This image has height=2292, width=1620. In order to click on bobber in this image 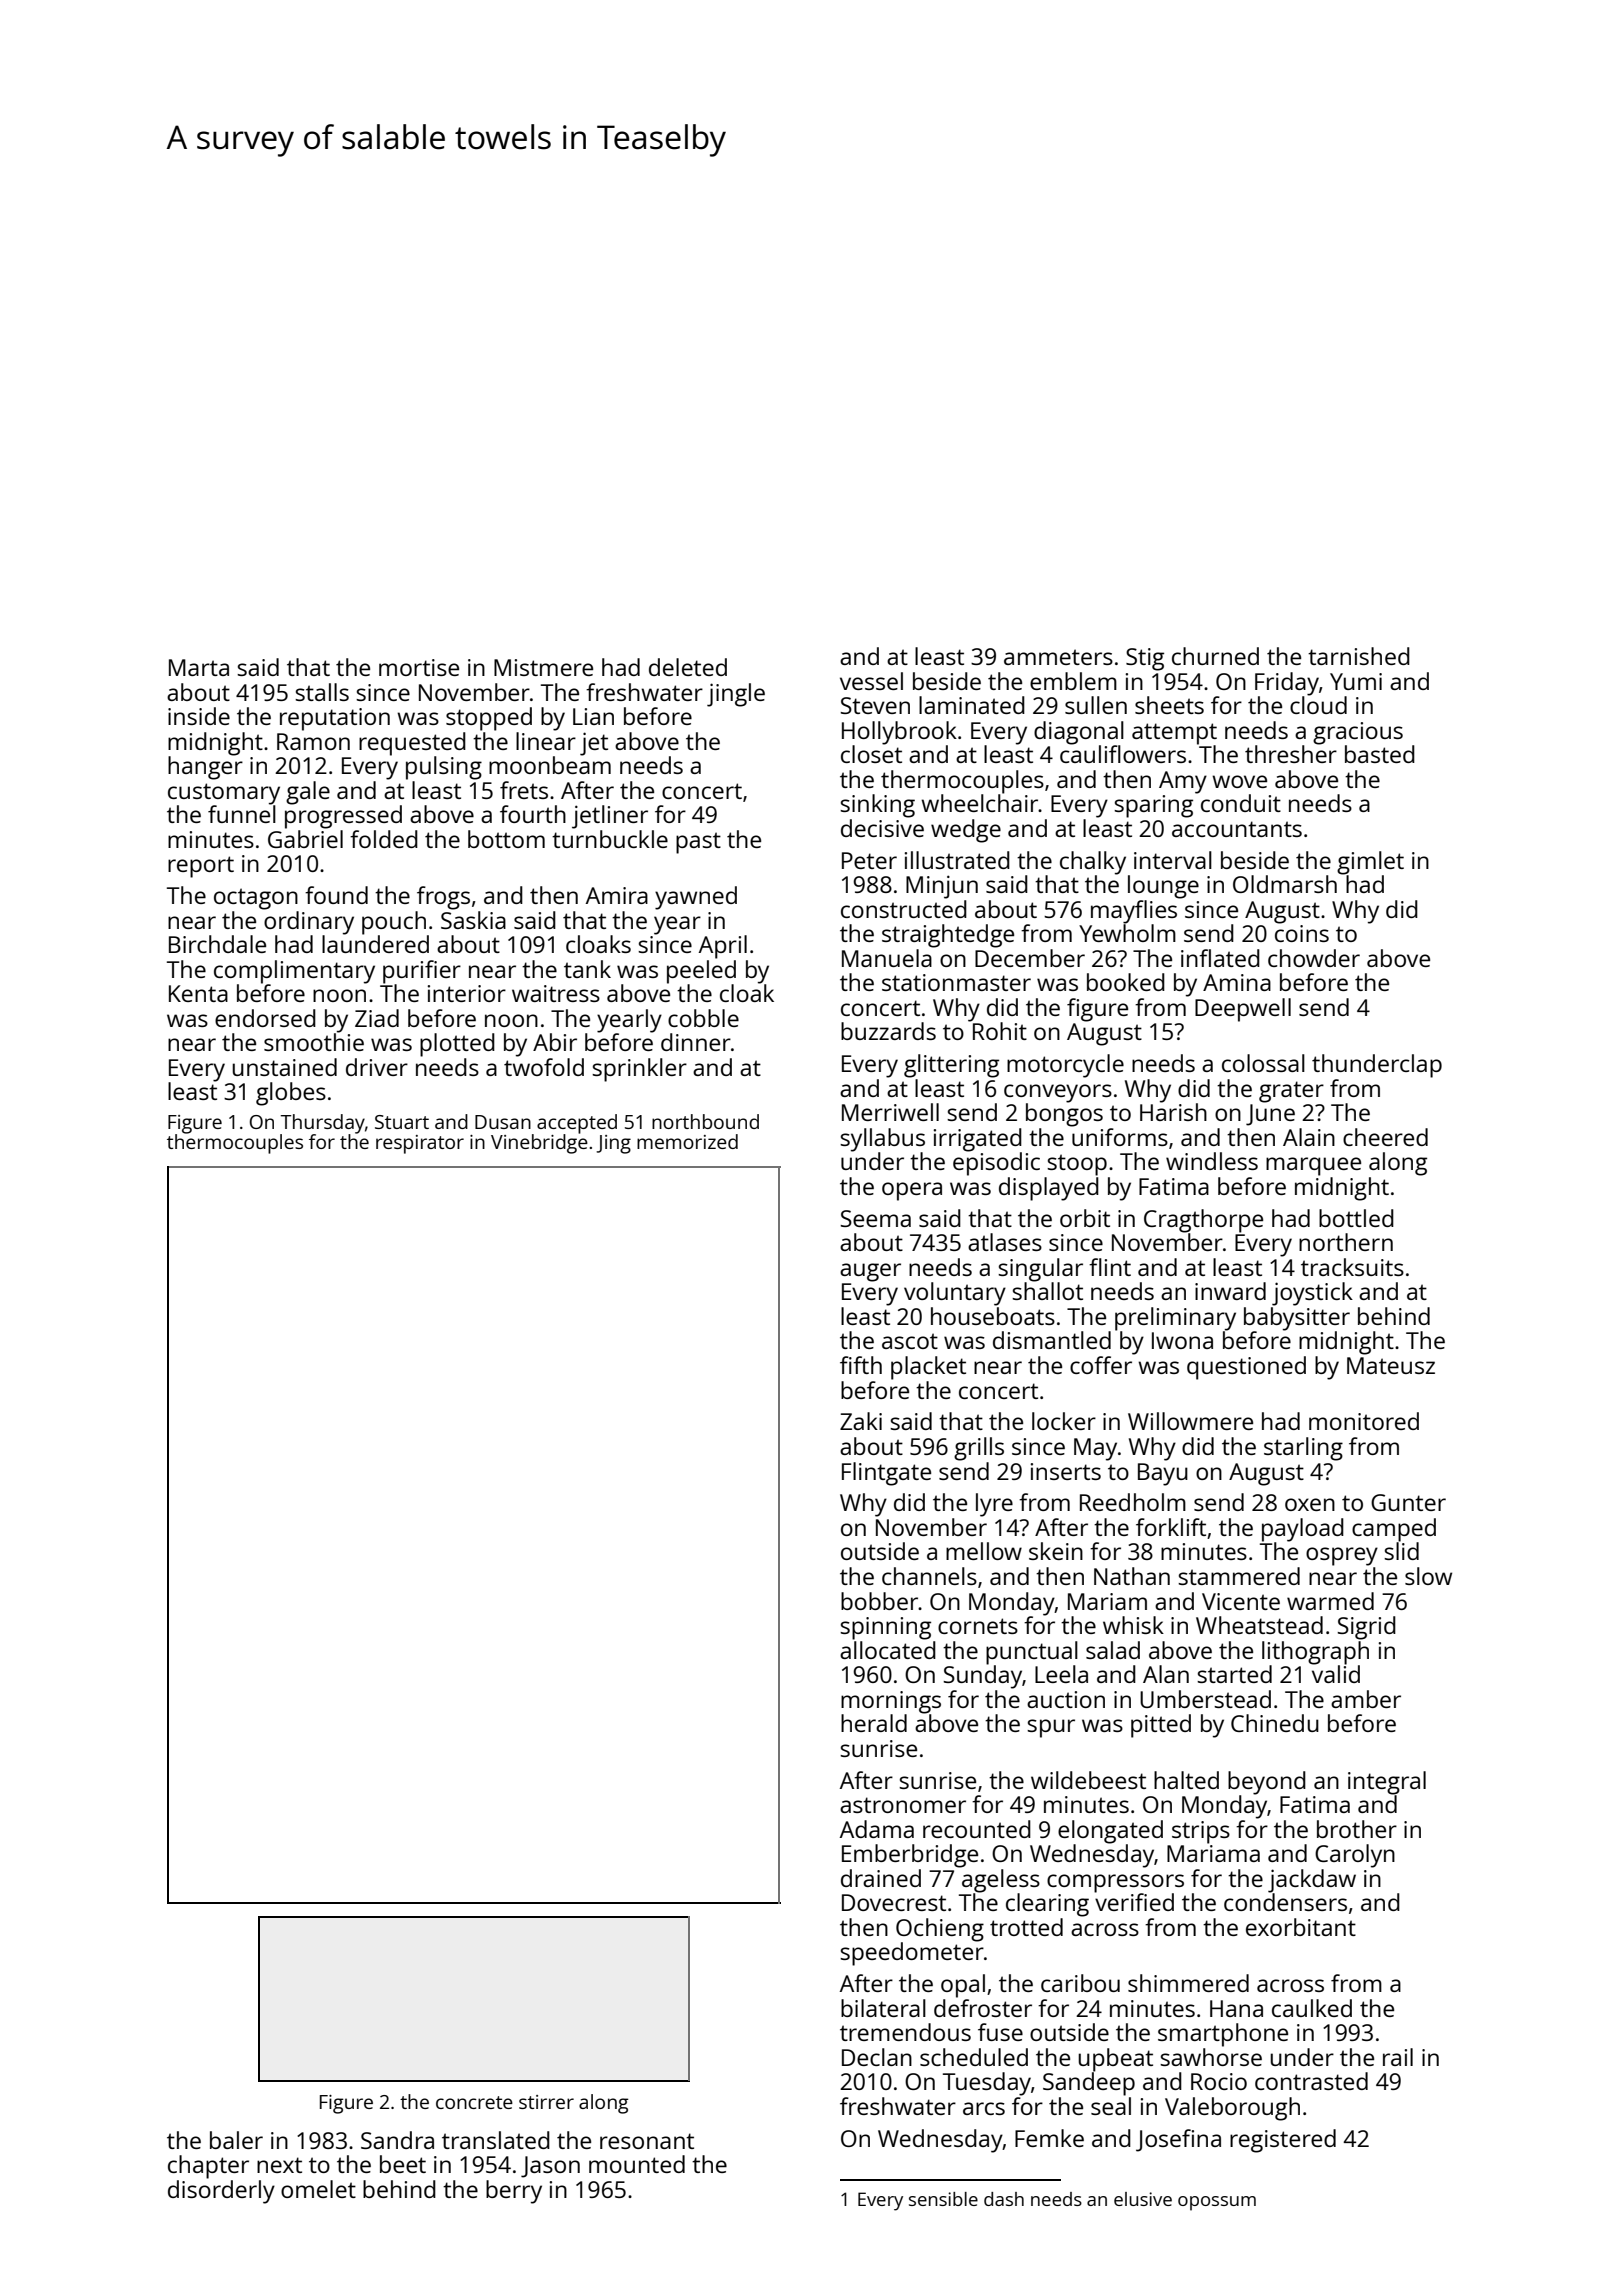, I will do `click(879, 1601)`.
